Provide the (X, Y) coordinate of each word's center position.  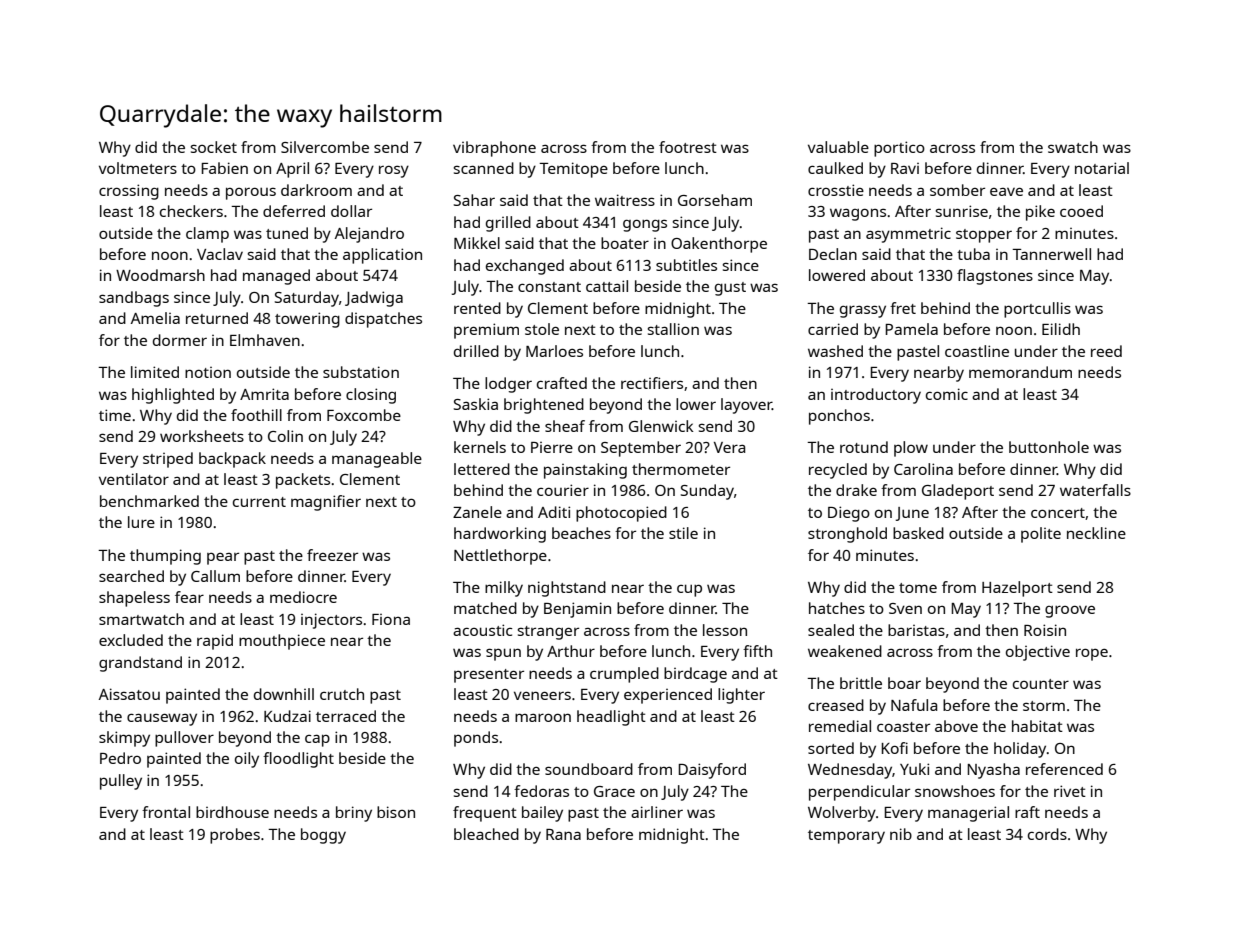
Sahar (474, 200)
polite (1041, 535)
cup (689, 590)
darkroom (316, 190)
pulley (121, 782)
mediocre (303, 597)
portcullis (1037, 310)
